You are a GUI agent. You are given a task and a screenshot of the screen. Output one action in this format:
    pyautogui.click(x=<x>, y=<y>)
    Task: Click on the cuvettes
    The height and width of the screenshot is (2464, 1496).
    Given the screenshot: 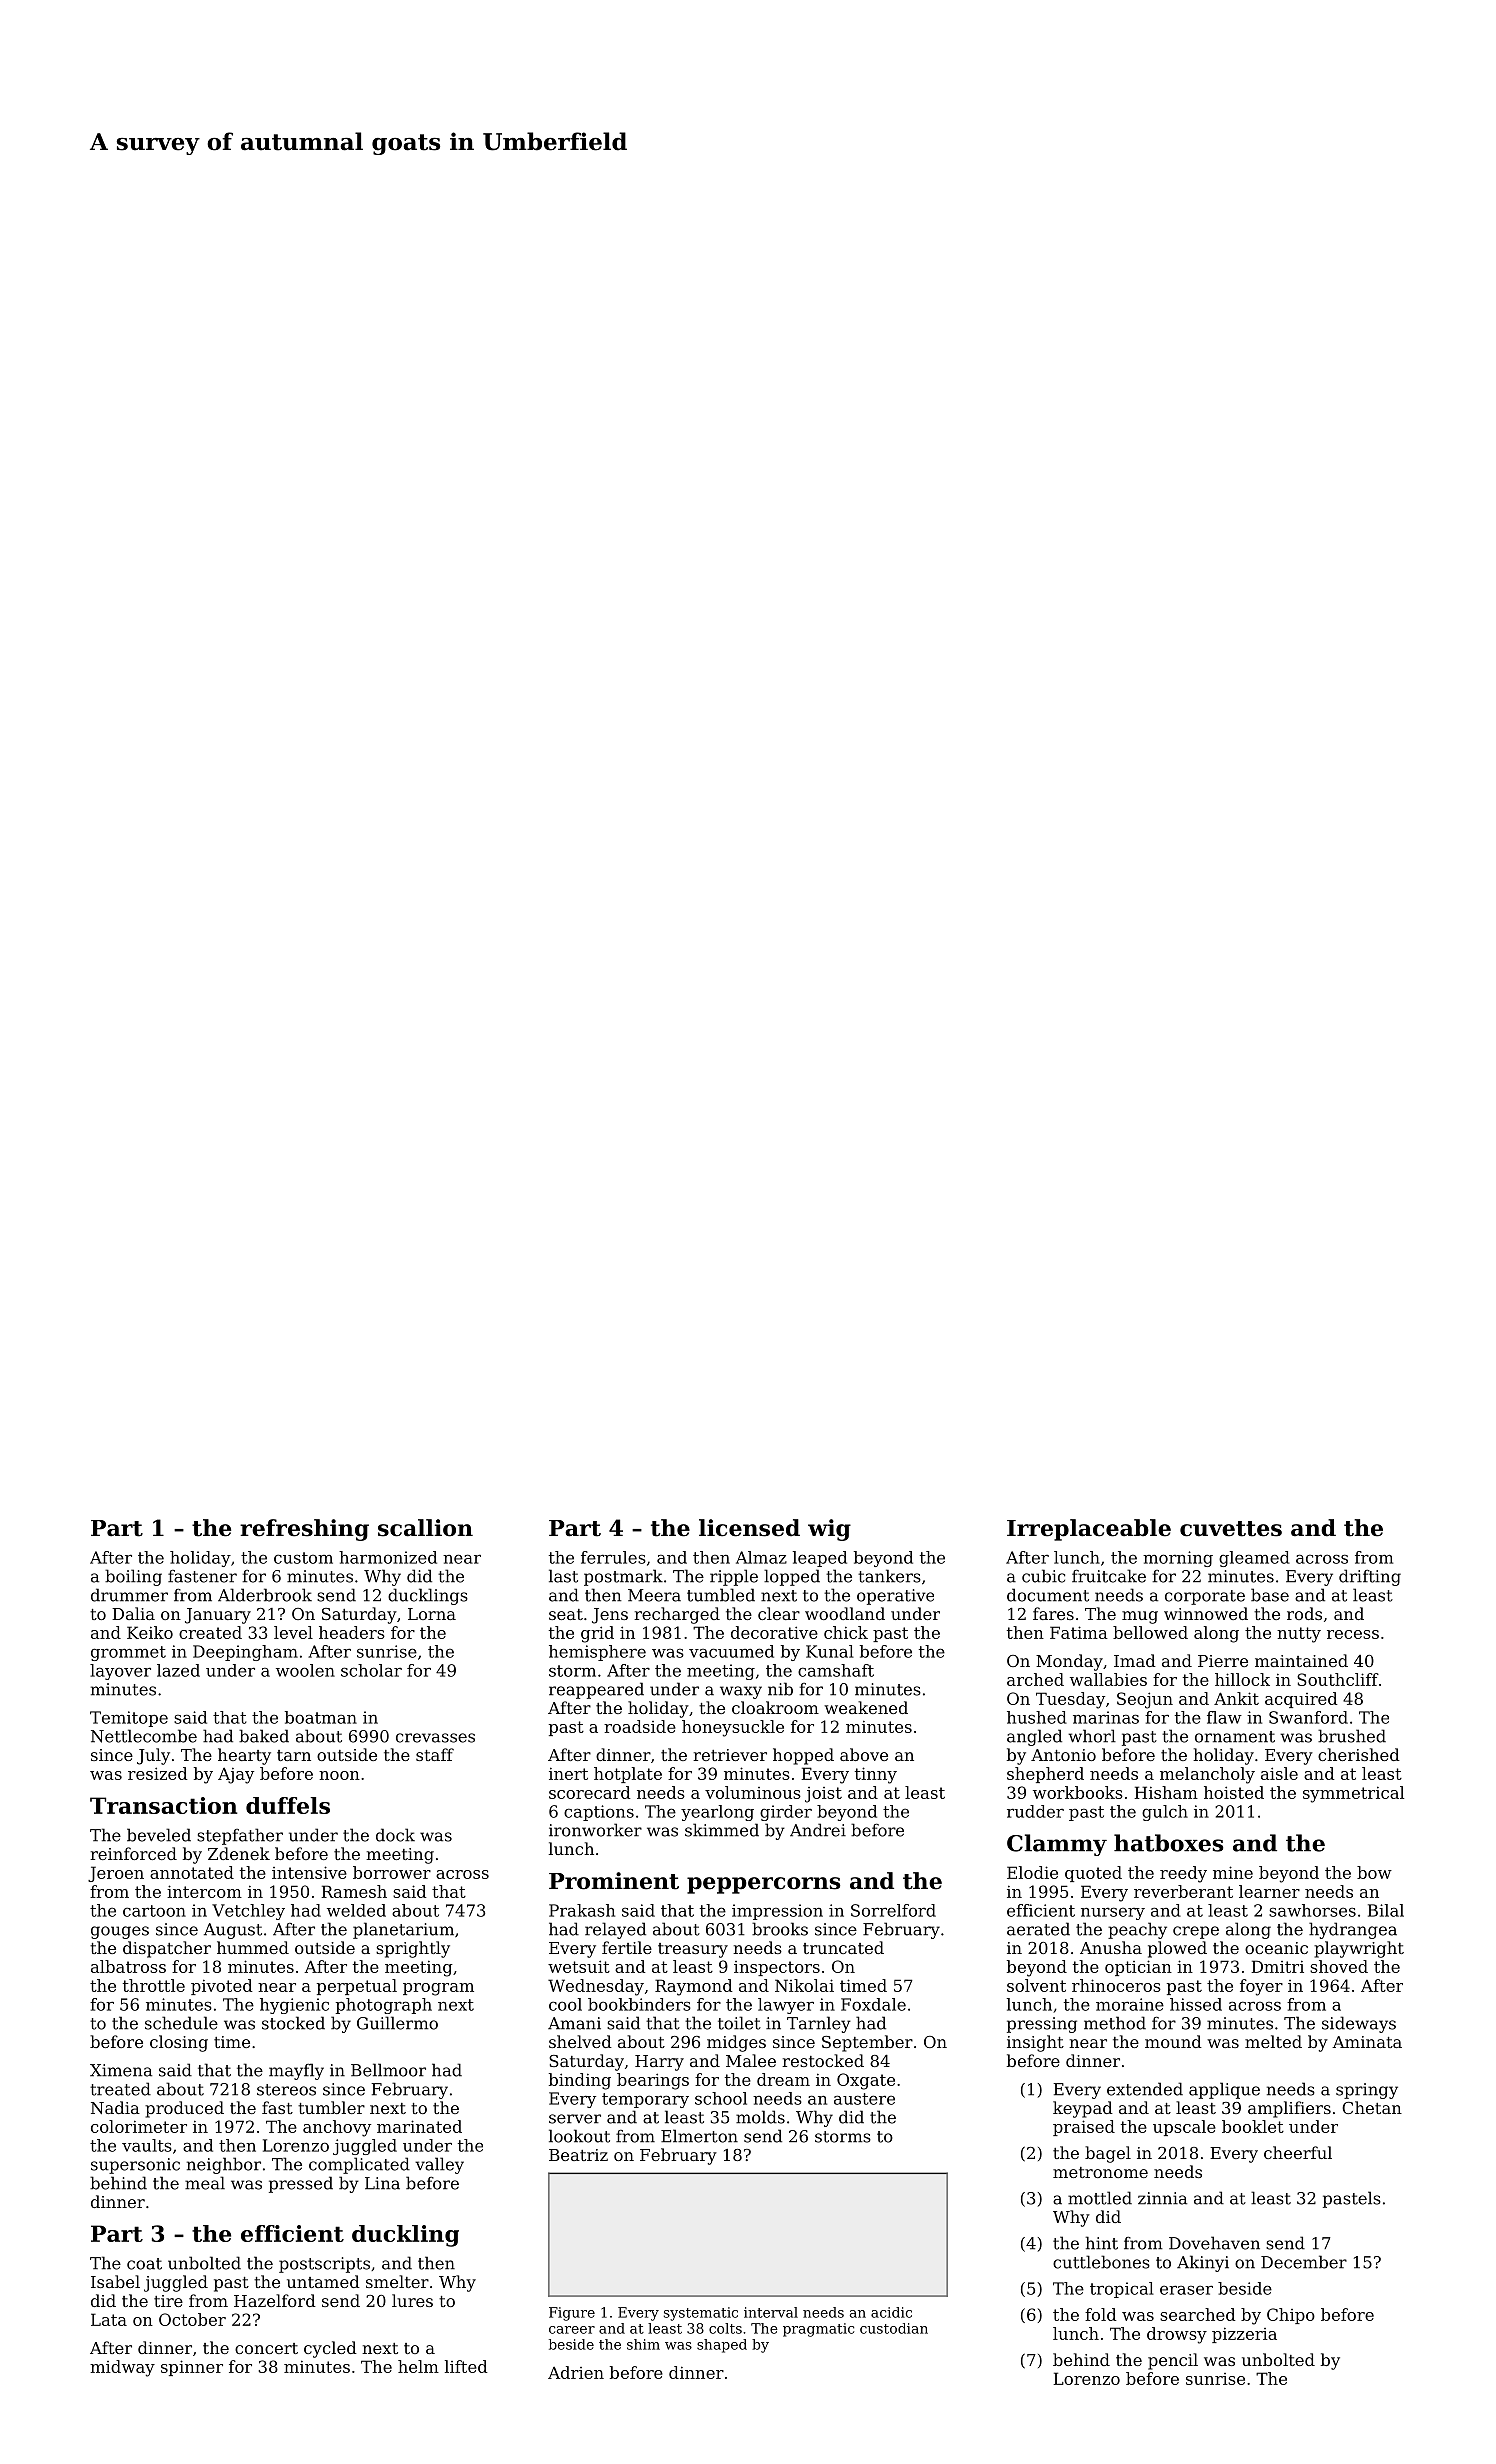 What is the action you would take?
    pyautogui.click(x=1231, y=1529)
